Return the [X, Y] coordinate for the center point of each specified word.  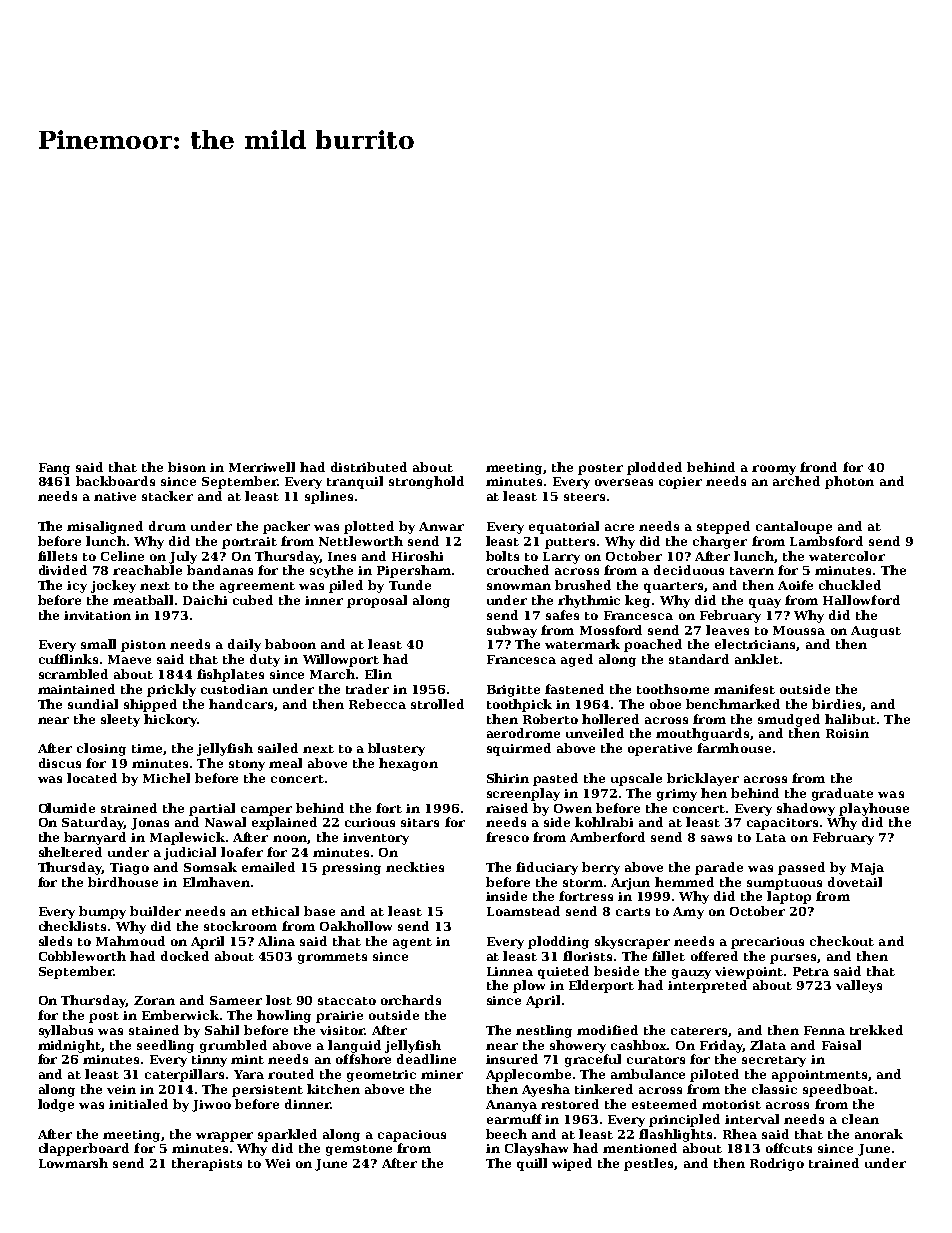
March [332, 674]
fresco [507, 837]
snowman [519, 586]
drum [167, 526]
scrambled [73, 674]
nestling [544, 1031]
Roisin [847, 733]
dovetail [855, 882]
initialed [138, 1104]
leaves [727, 630]
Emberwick [180, 1015]
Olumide [67, 808]
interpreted [707, 986]
